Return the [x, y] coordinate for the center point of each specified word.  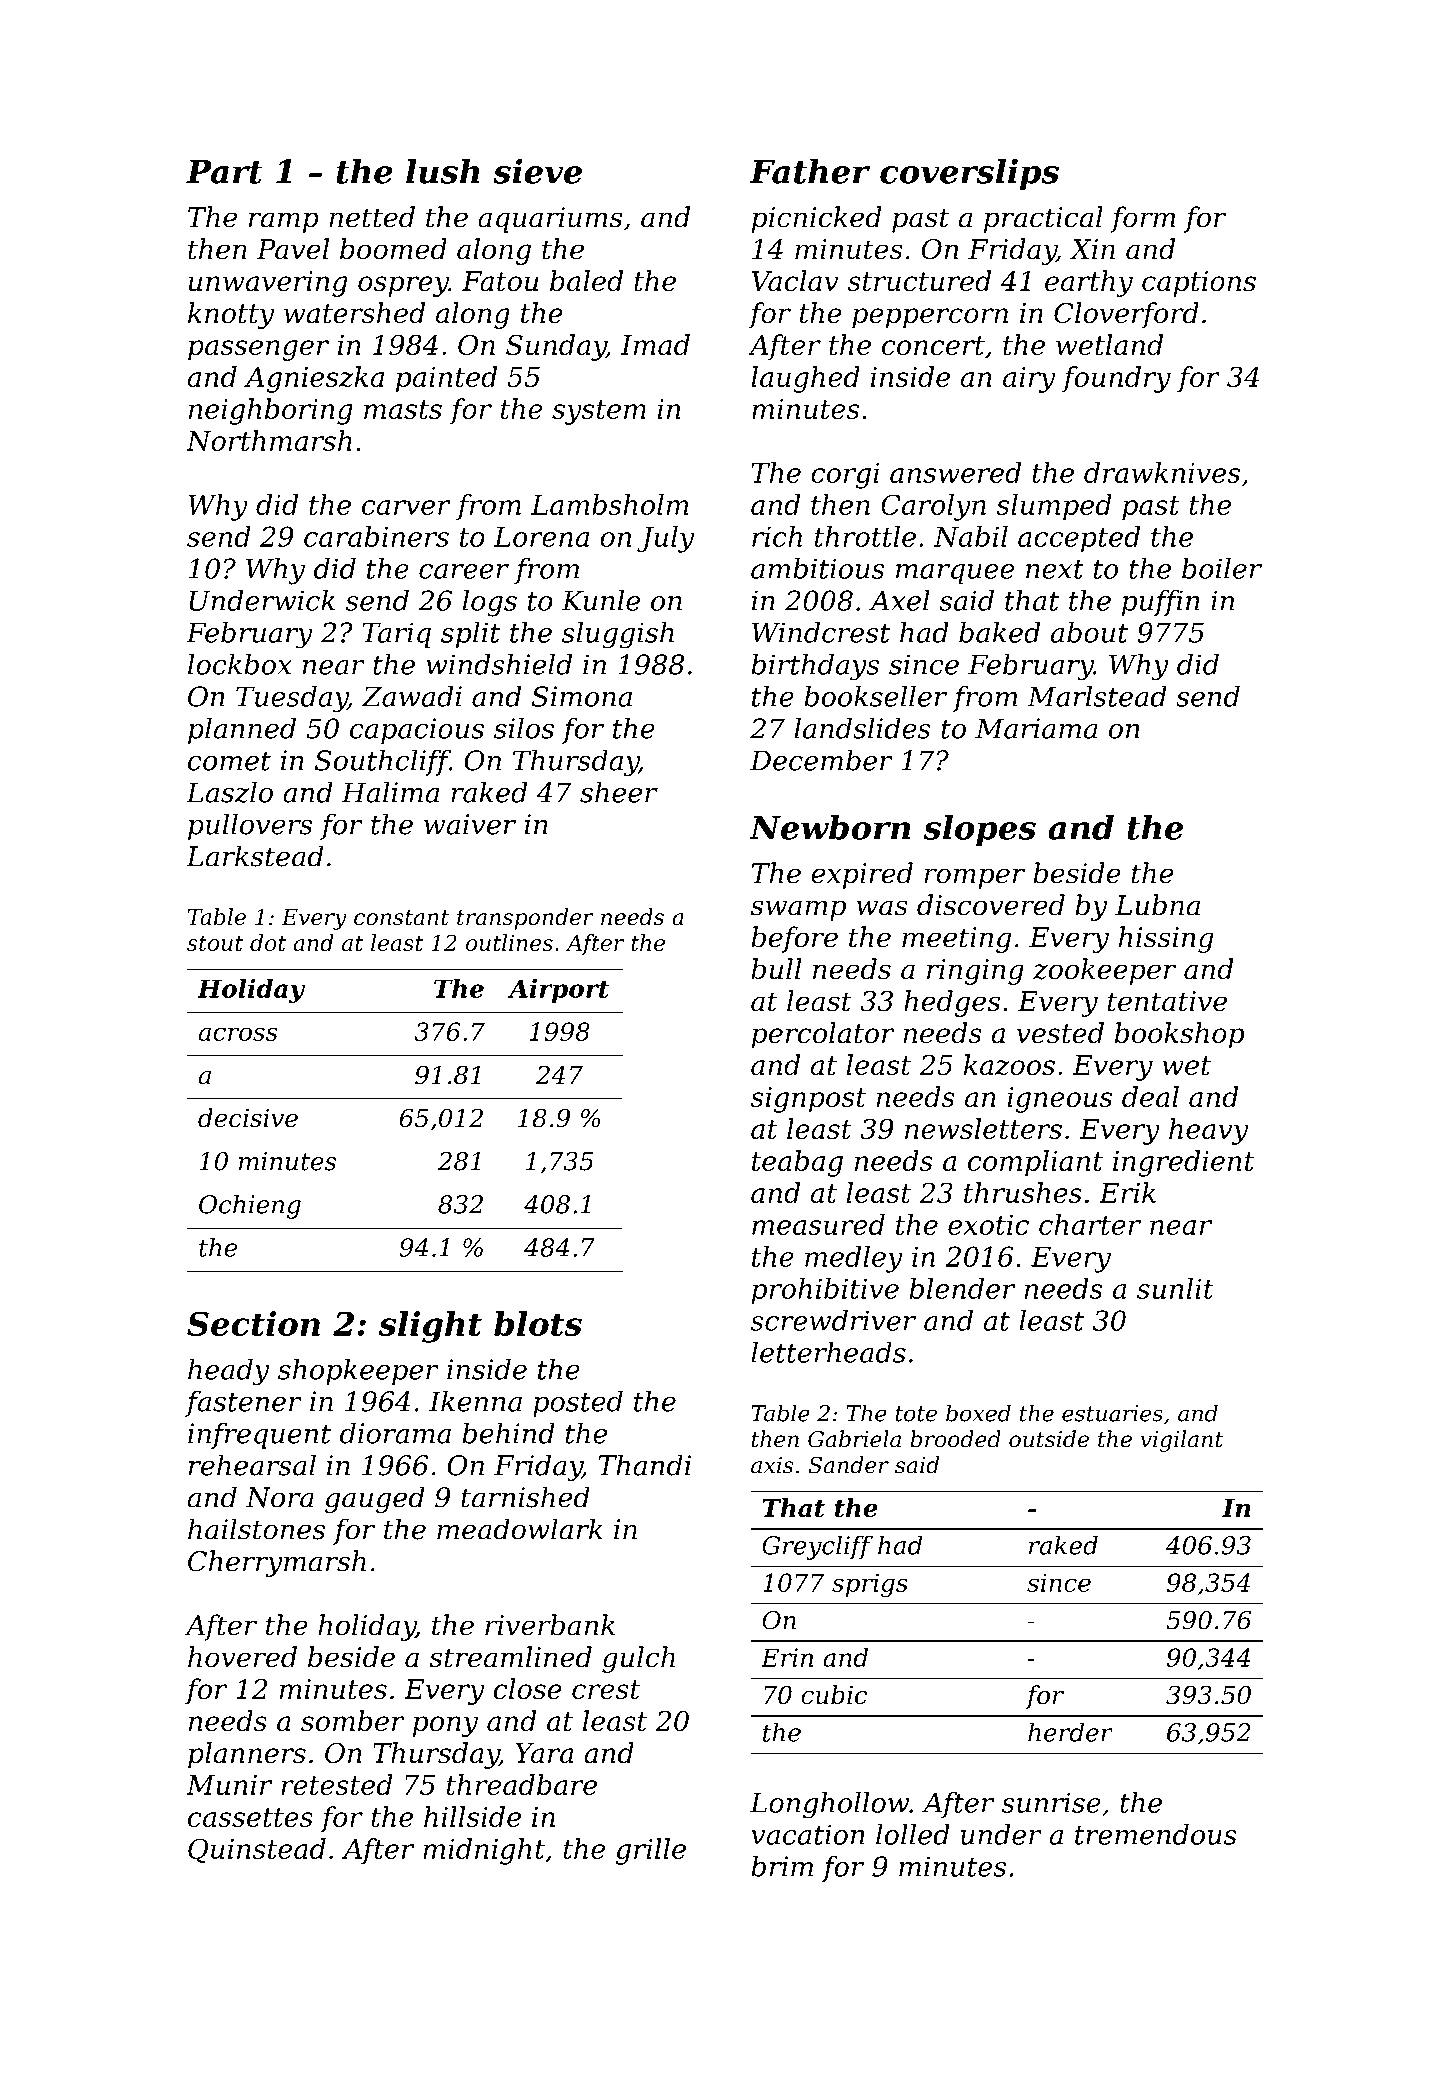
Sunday [556, 347]
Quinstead [257, 1850]
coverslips [969, 174]
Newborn [829, 827]
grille [651, 1851]
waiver [470, 824]
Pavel [293, 249]
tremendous [1156, 1834]
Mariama [1036, 728]
